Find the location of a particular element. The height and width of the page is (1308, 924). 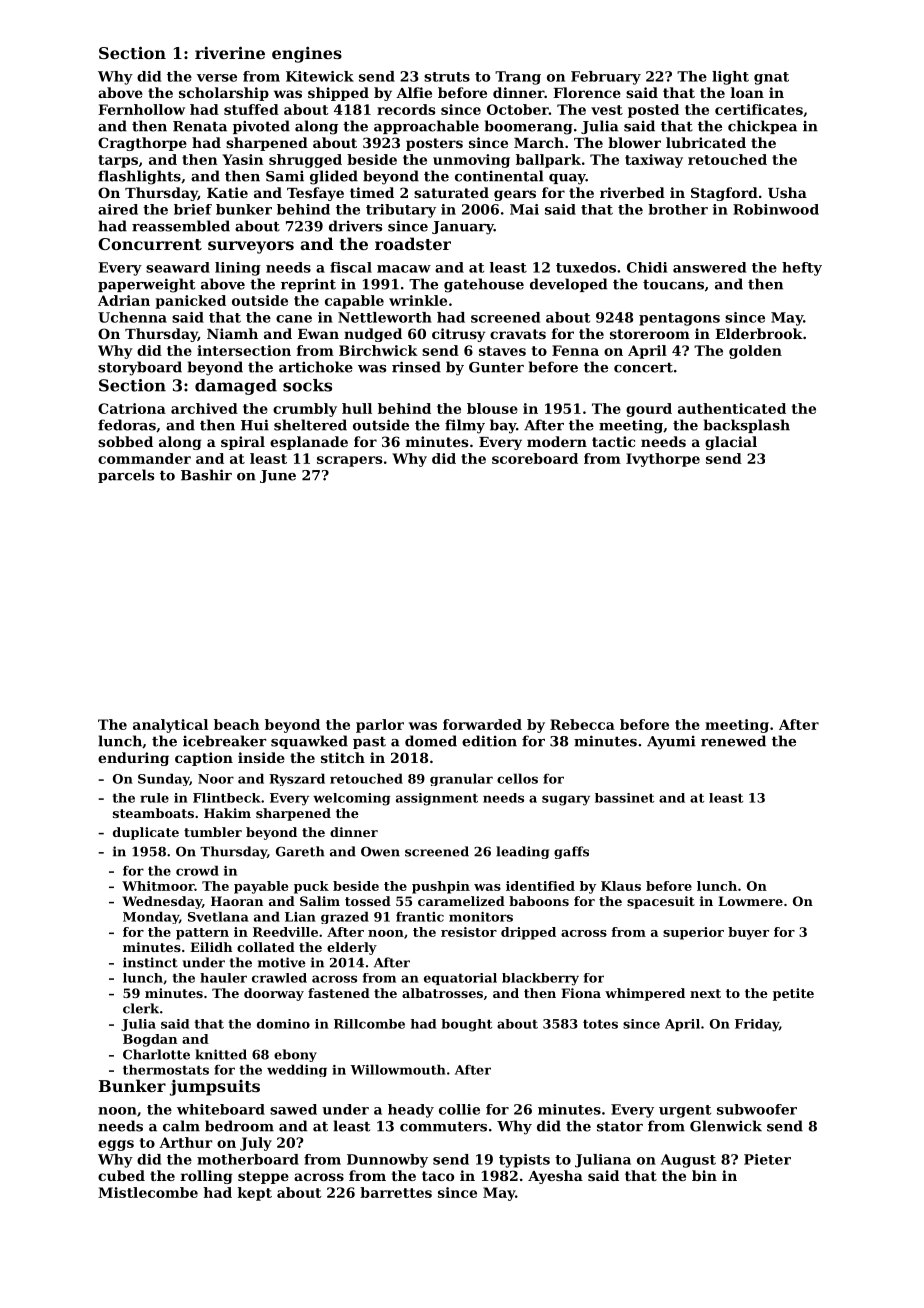

scrapers is located at coordinates (350, 461).
